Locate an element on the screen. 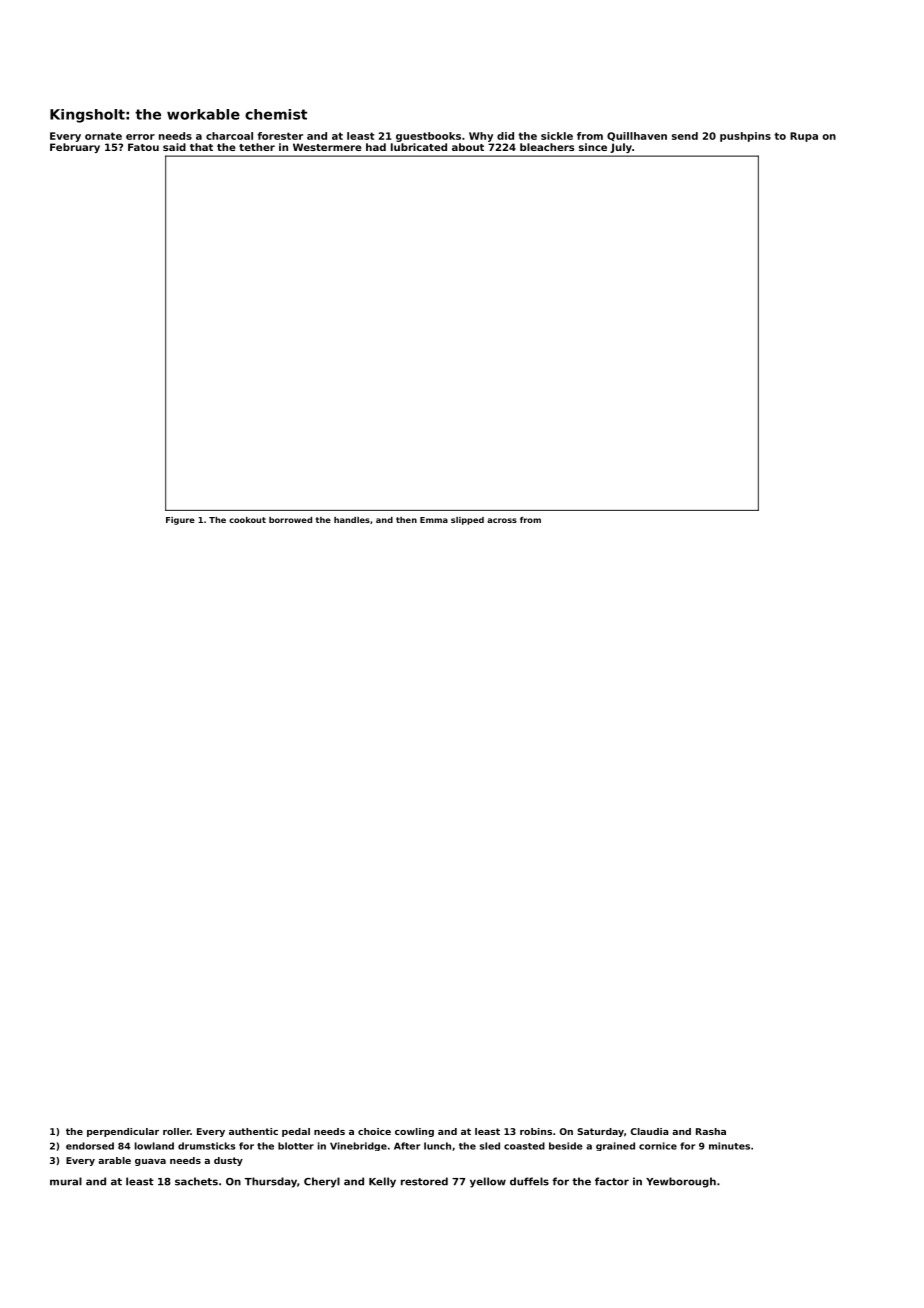  slipped is located at coordinates (467, 521).
